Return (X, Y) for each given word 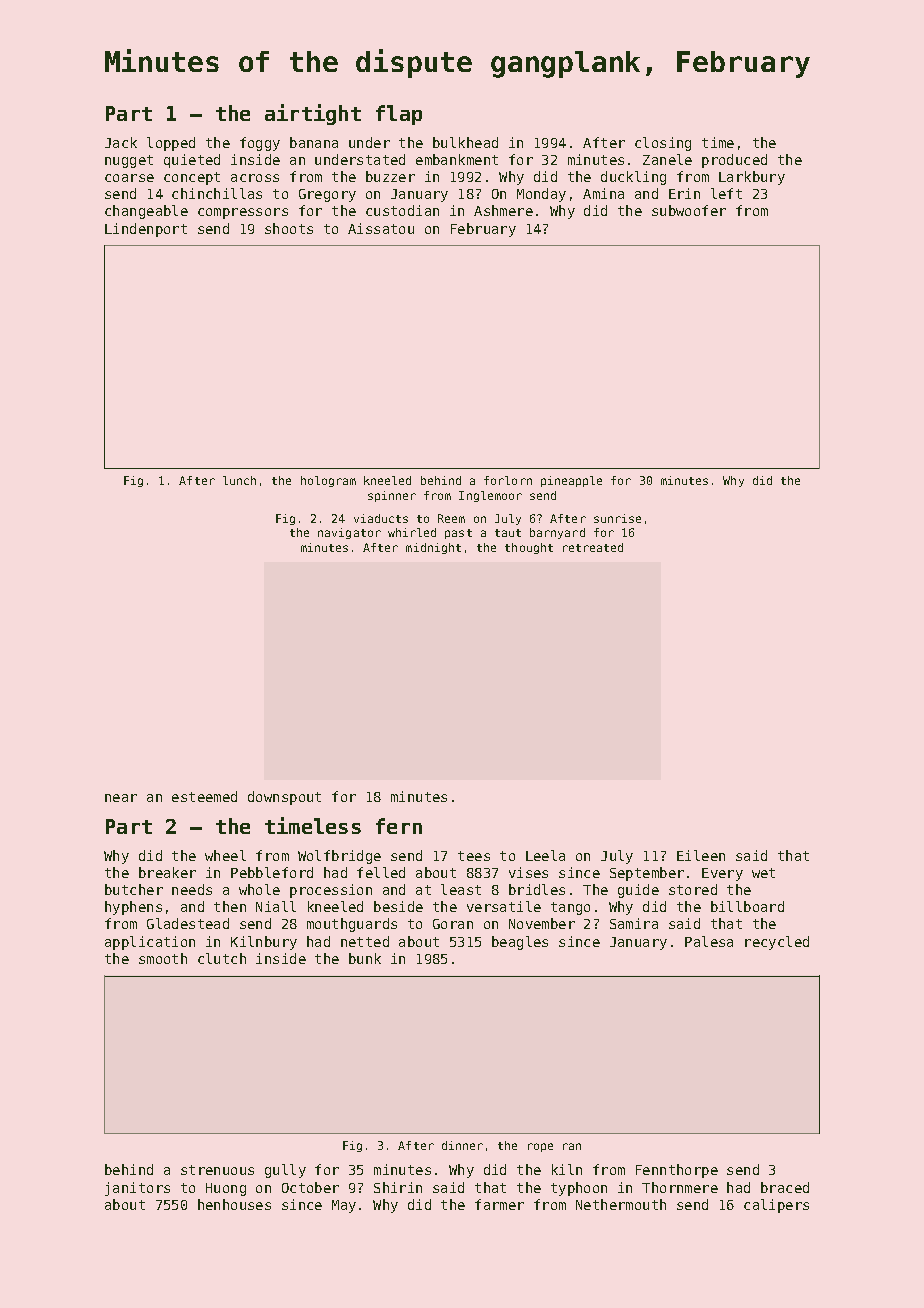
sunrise (617, 518)
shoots (289, 228)
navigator (349, 533)
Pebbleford (272, 872)
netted (365, 941)
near (121, 798)
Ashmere (503, 210)
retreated (593, 547)
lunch (239, 480)
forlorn (508, 480)
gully (285, 1171)
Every (722, 874)
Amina (603, 193)
